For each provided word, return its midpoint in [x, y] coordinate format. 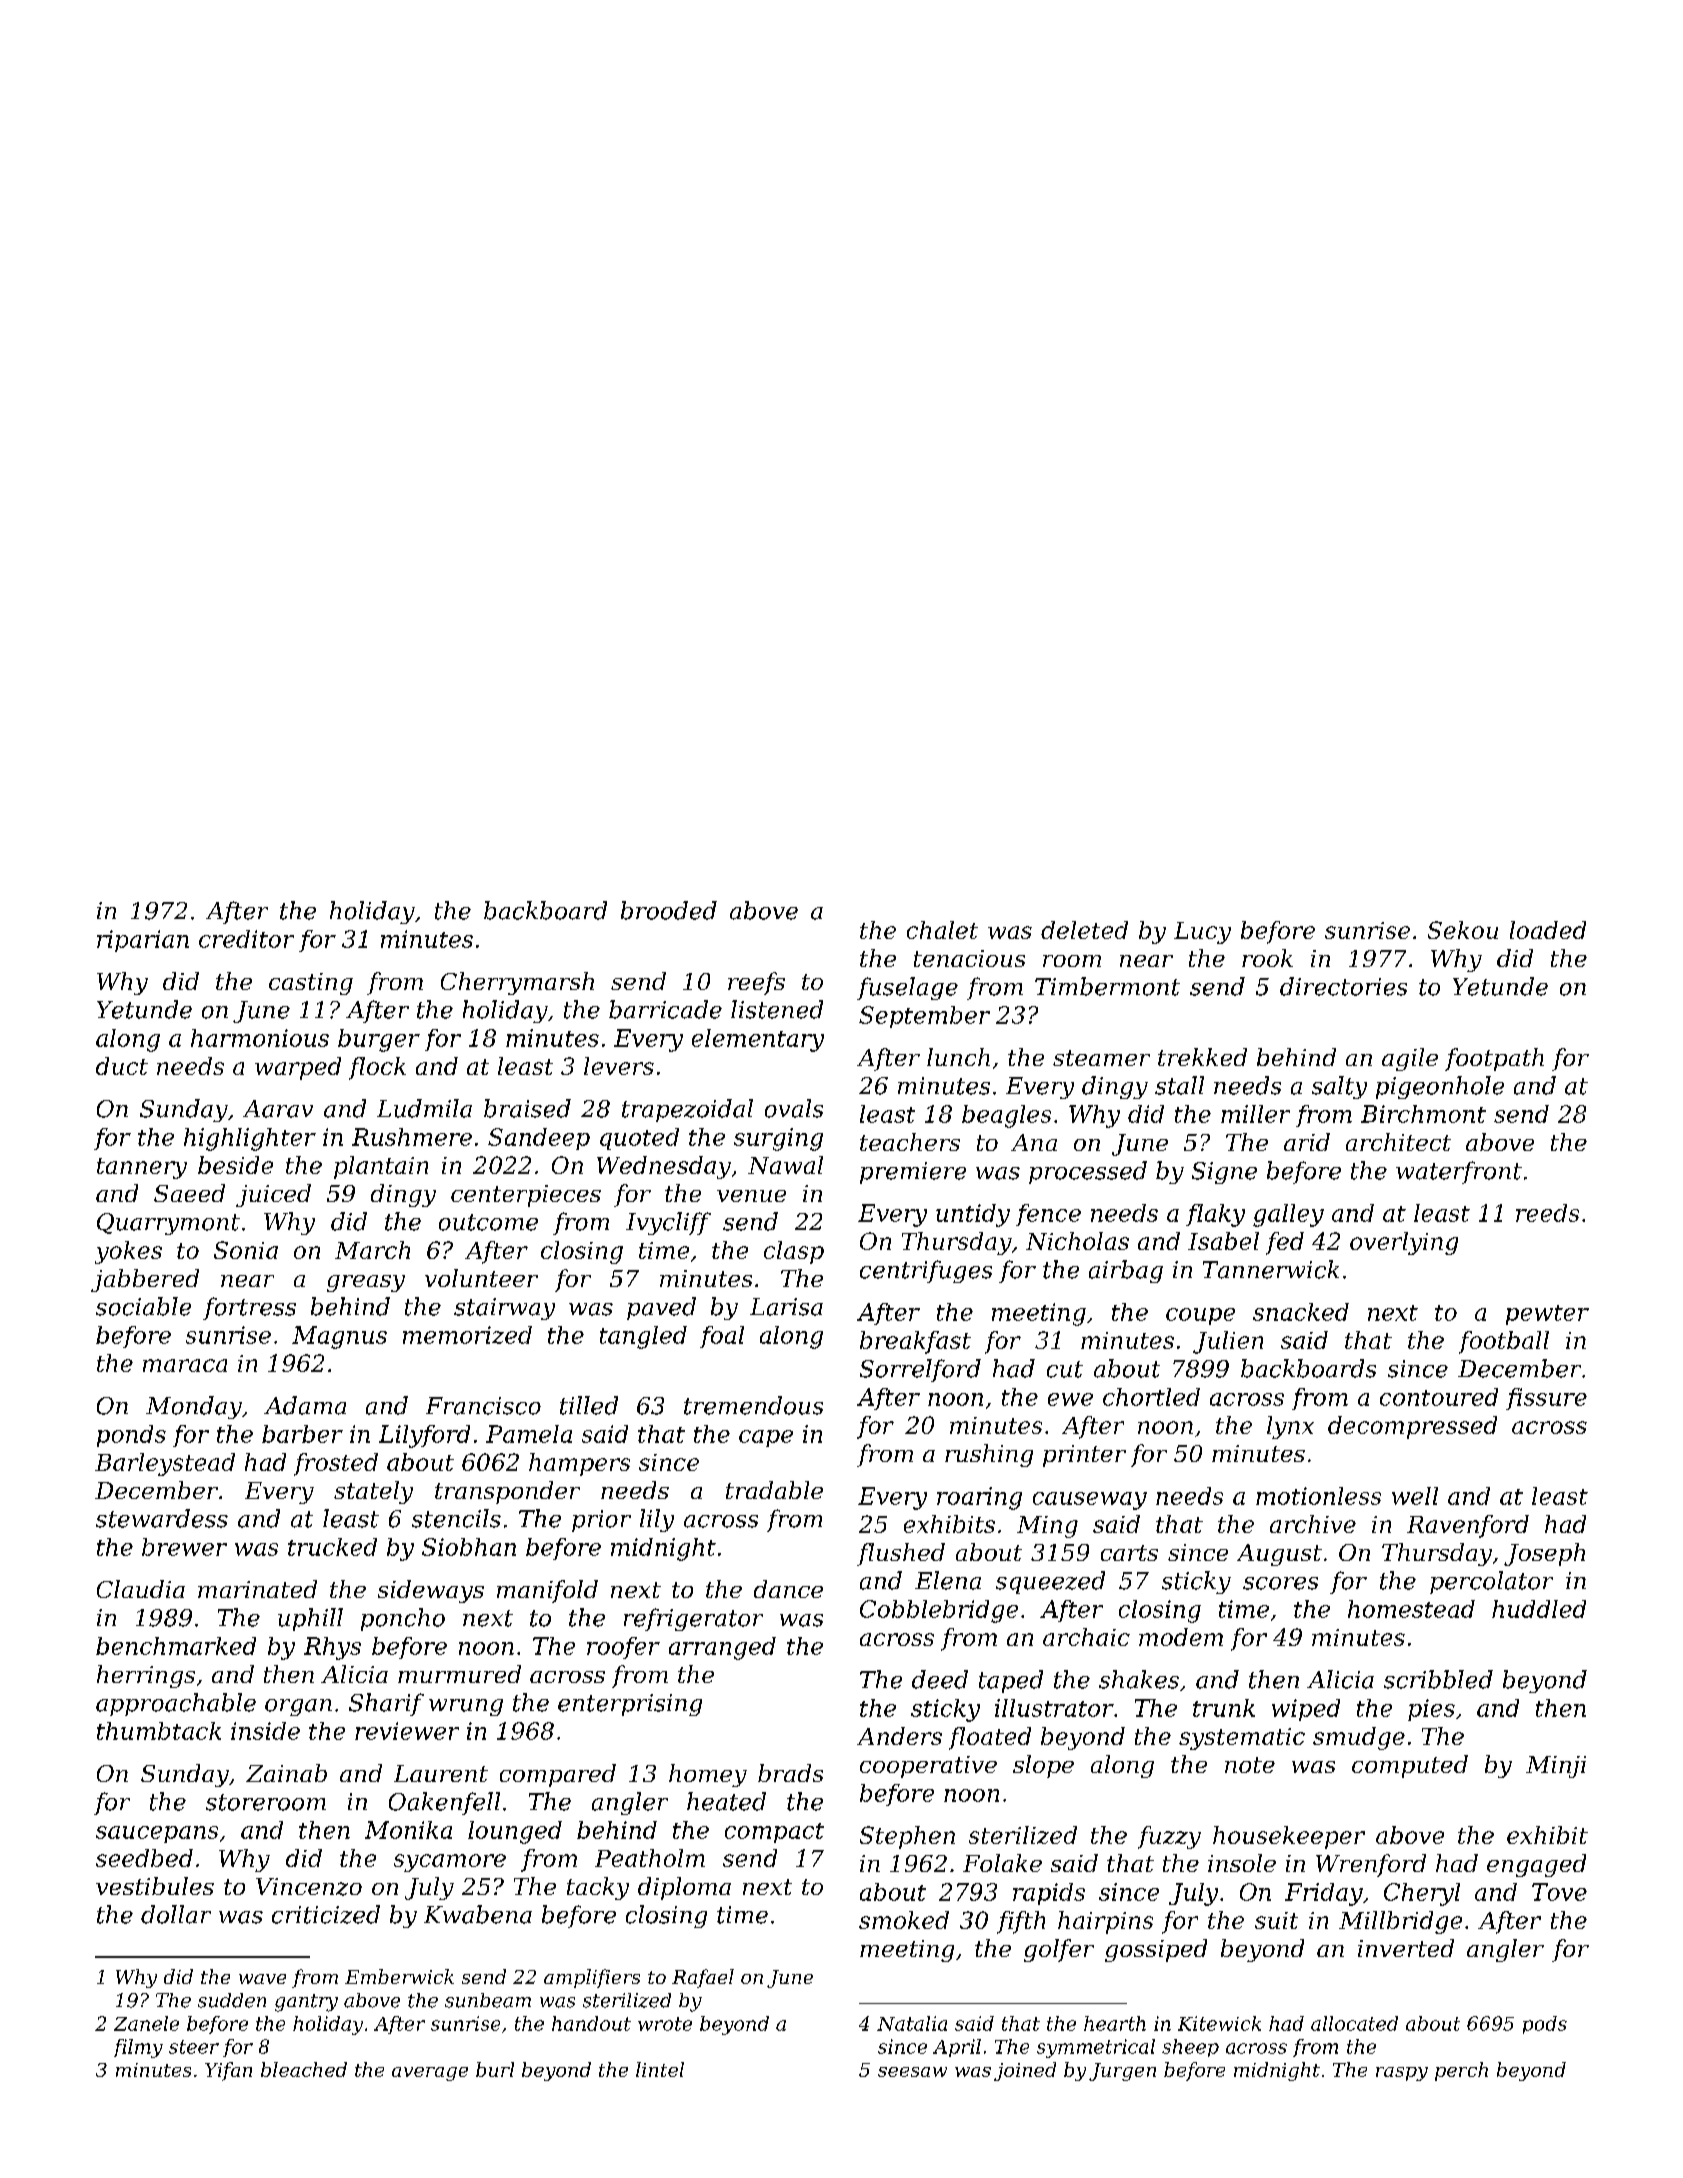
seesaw [912, 2072]
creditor [246, 939]
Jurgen [1122, 2072]
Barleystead [165, 1464]
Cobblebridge [939, 1611]
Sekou [1463, 930]
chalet [942, 930]
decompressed [1412, 1427]
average [430, 2074]
